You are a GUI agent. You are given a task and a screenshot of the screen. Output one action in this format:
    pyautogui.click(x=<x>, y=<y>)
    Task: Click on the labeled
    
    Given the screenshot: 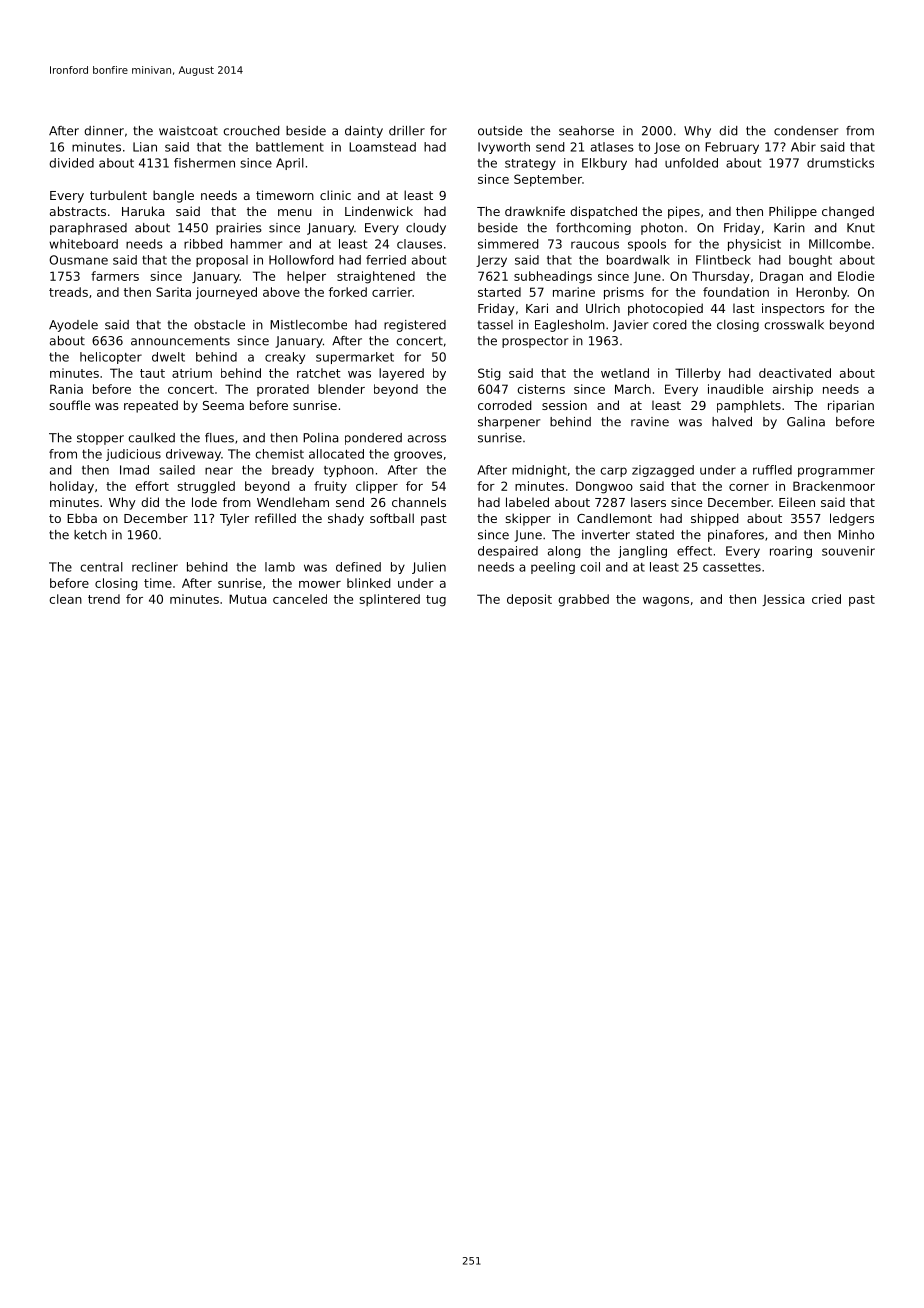 What is the action you would take?
    pyautogui.click(x=527, y=502)
